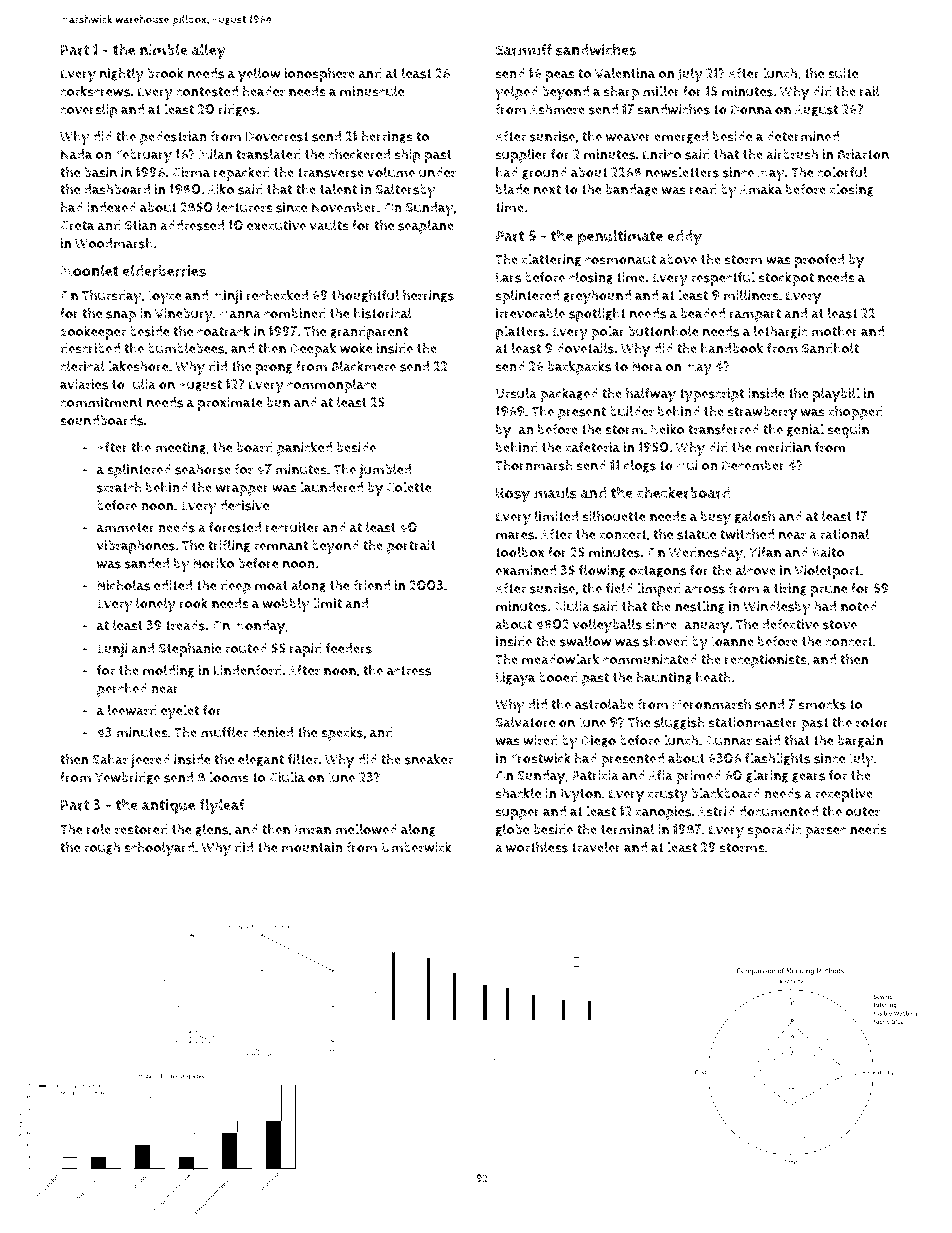 The width and height of the document is (952, 1233). I want to click on proofed, so click(819, 261).
